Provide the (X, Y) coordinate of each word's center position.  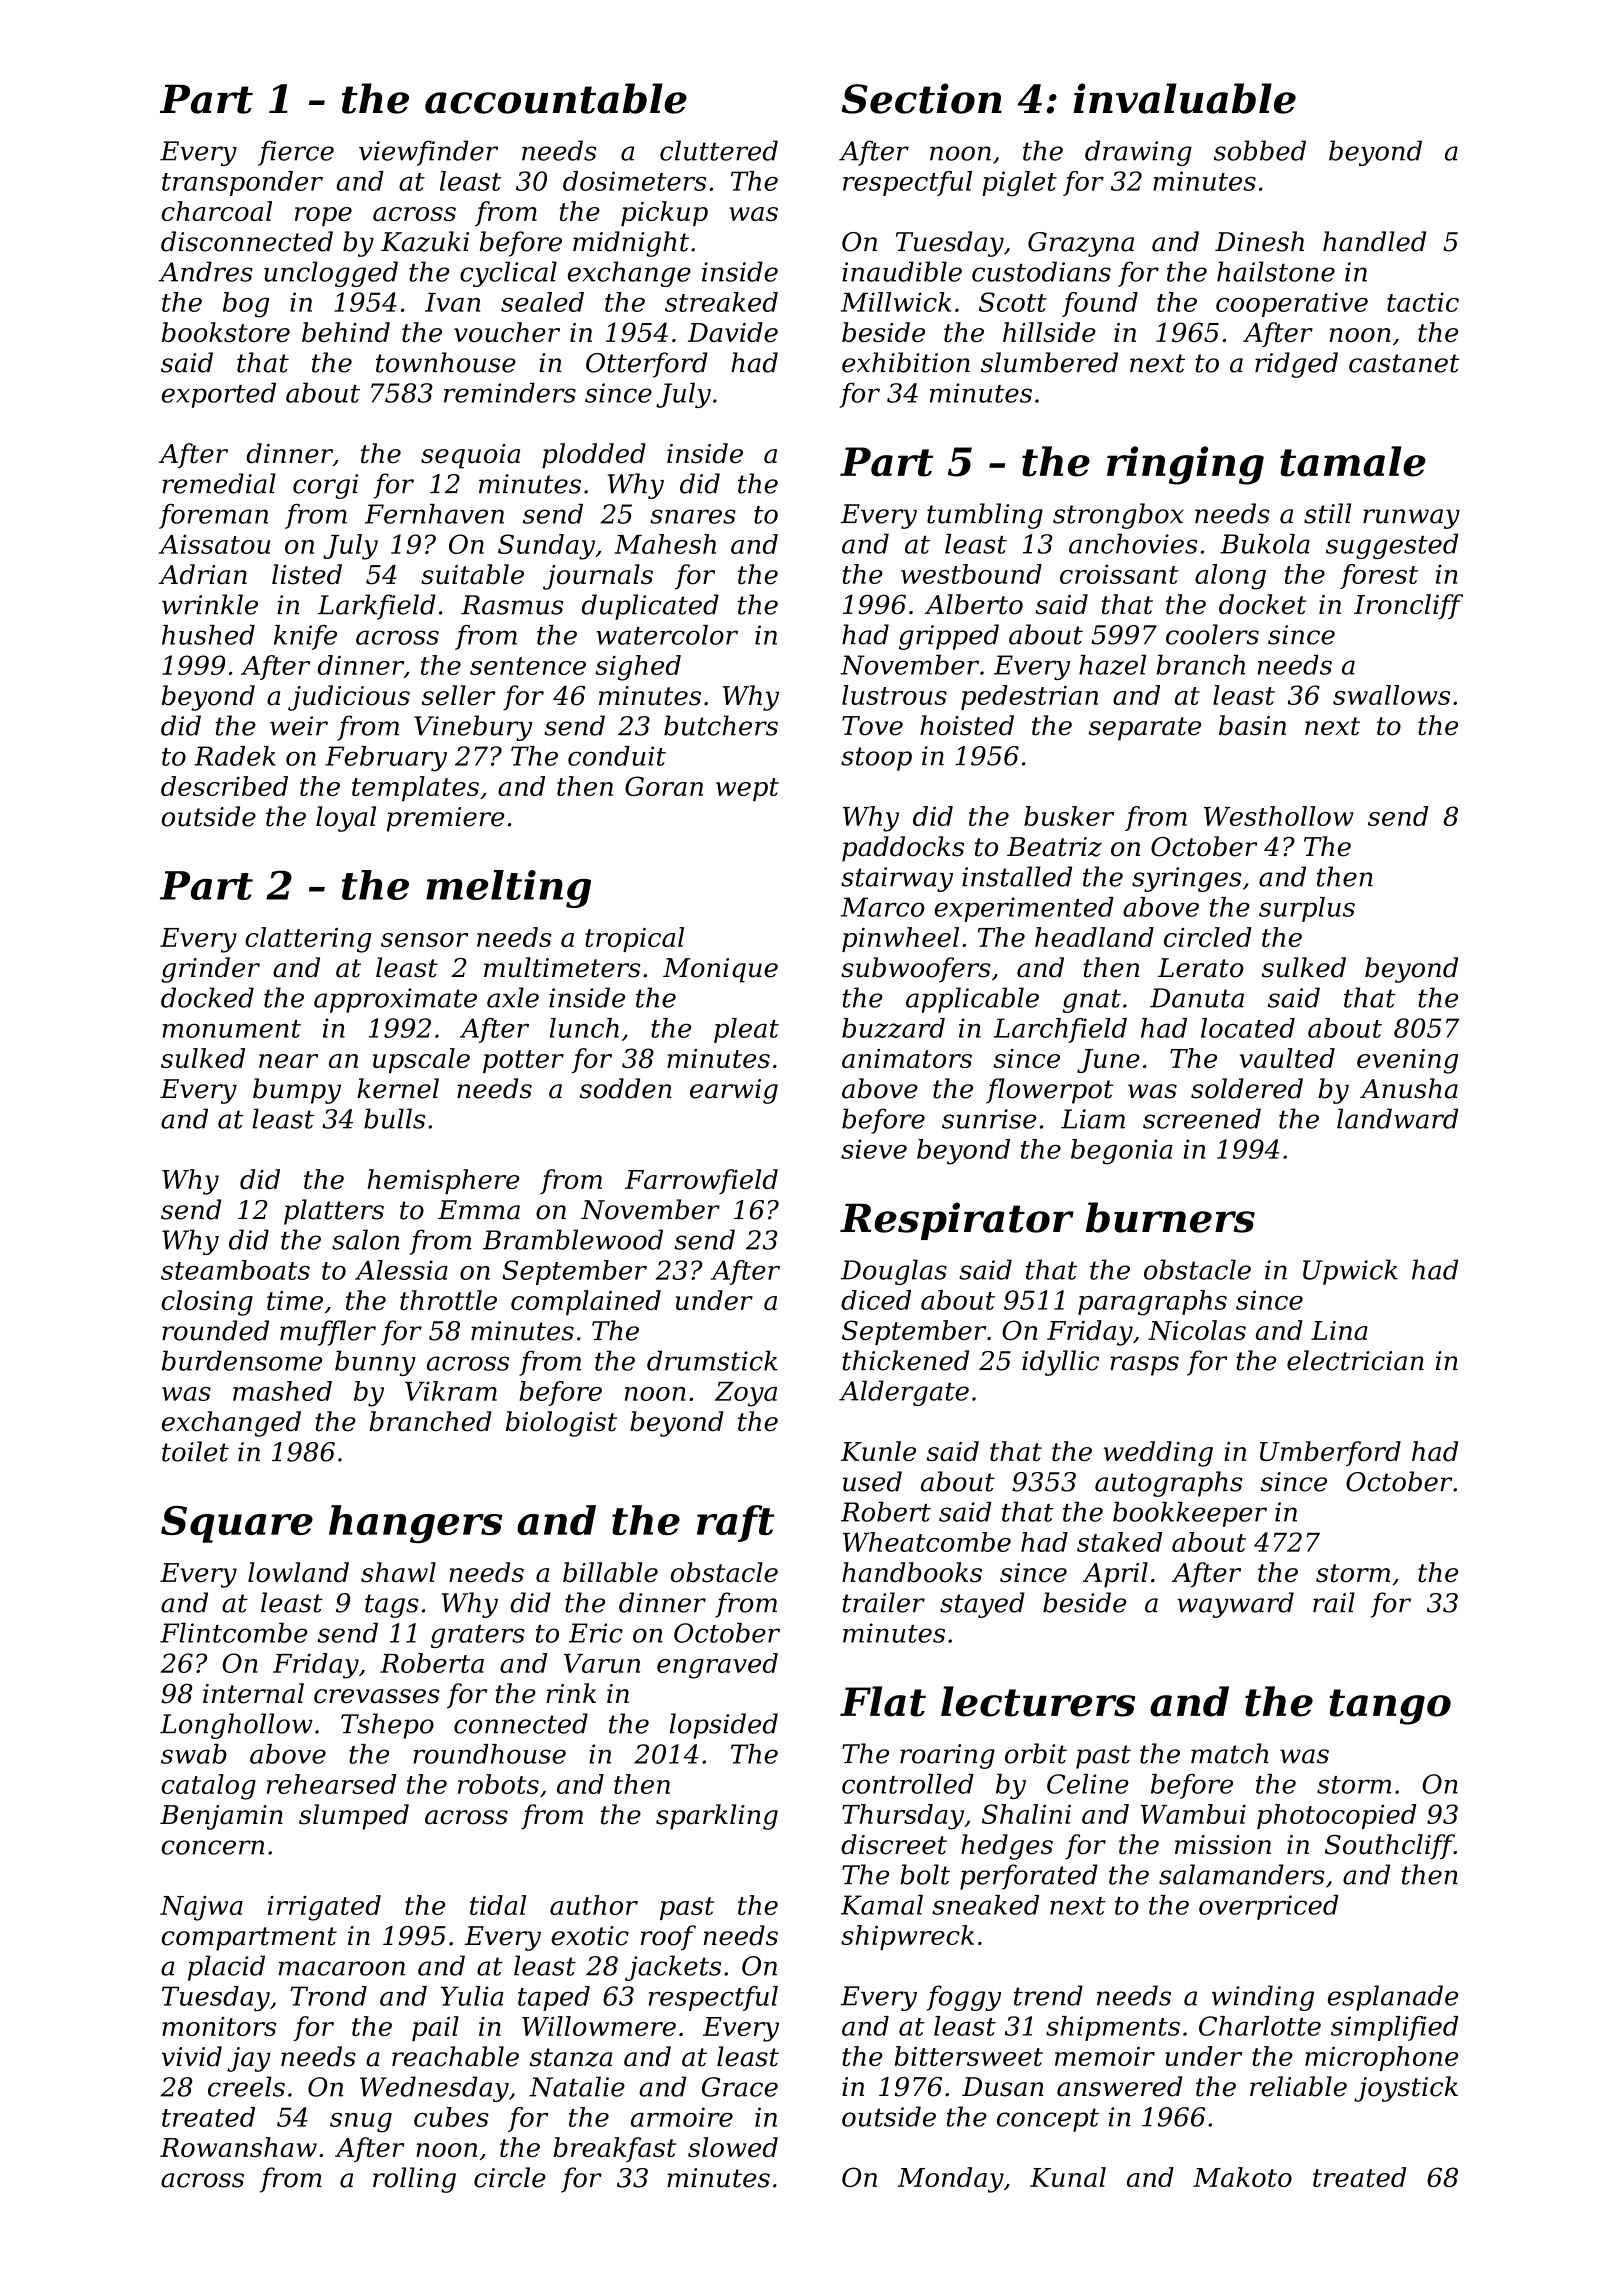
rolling (414, 2180)
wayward (1235, 1605)
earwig (734, 1091)
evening (1407, 1061)
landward (1397, 1118)
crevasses (377, 1696)
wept (747, 789)
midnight (631, 244)
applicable (972, 1000)
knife (305, 637)
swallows (1391, 695)
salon (366, 1239)
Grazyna (1081, 244)
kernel (398, 1088)
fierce (296, 153)
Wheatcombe (927, 1542)
